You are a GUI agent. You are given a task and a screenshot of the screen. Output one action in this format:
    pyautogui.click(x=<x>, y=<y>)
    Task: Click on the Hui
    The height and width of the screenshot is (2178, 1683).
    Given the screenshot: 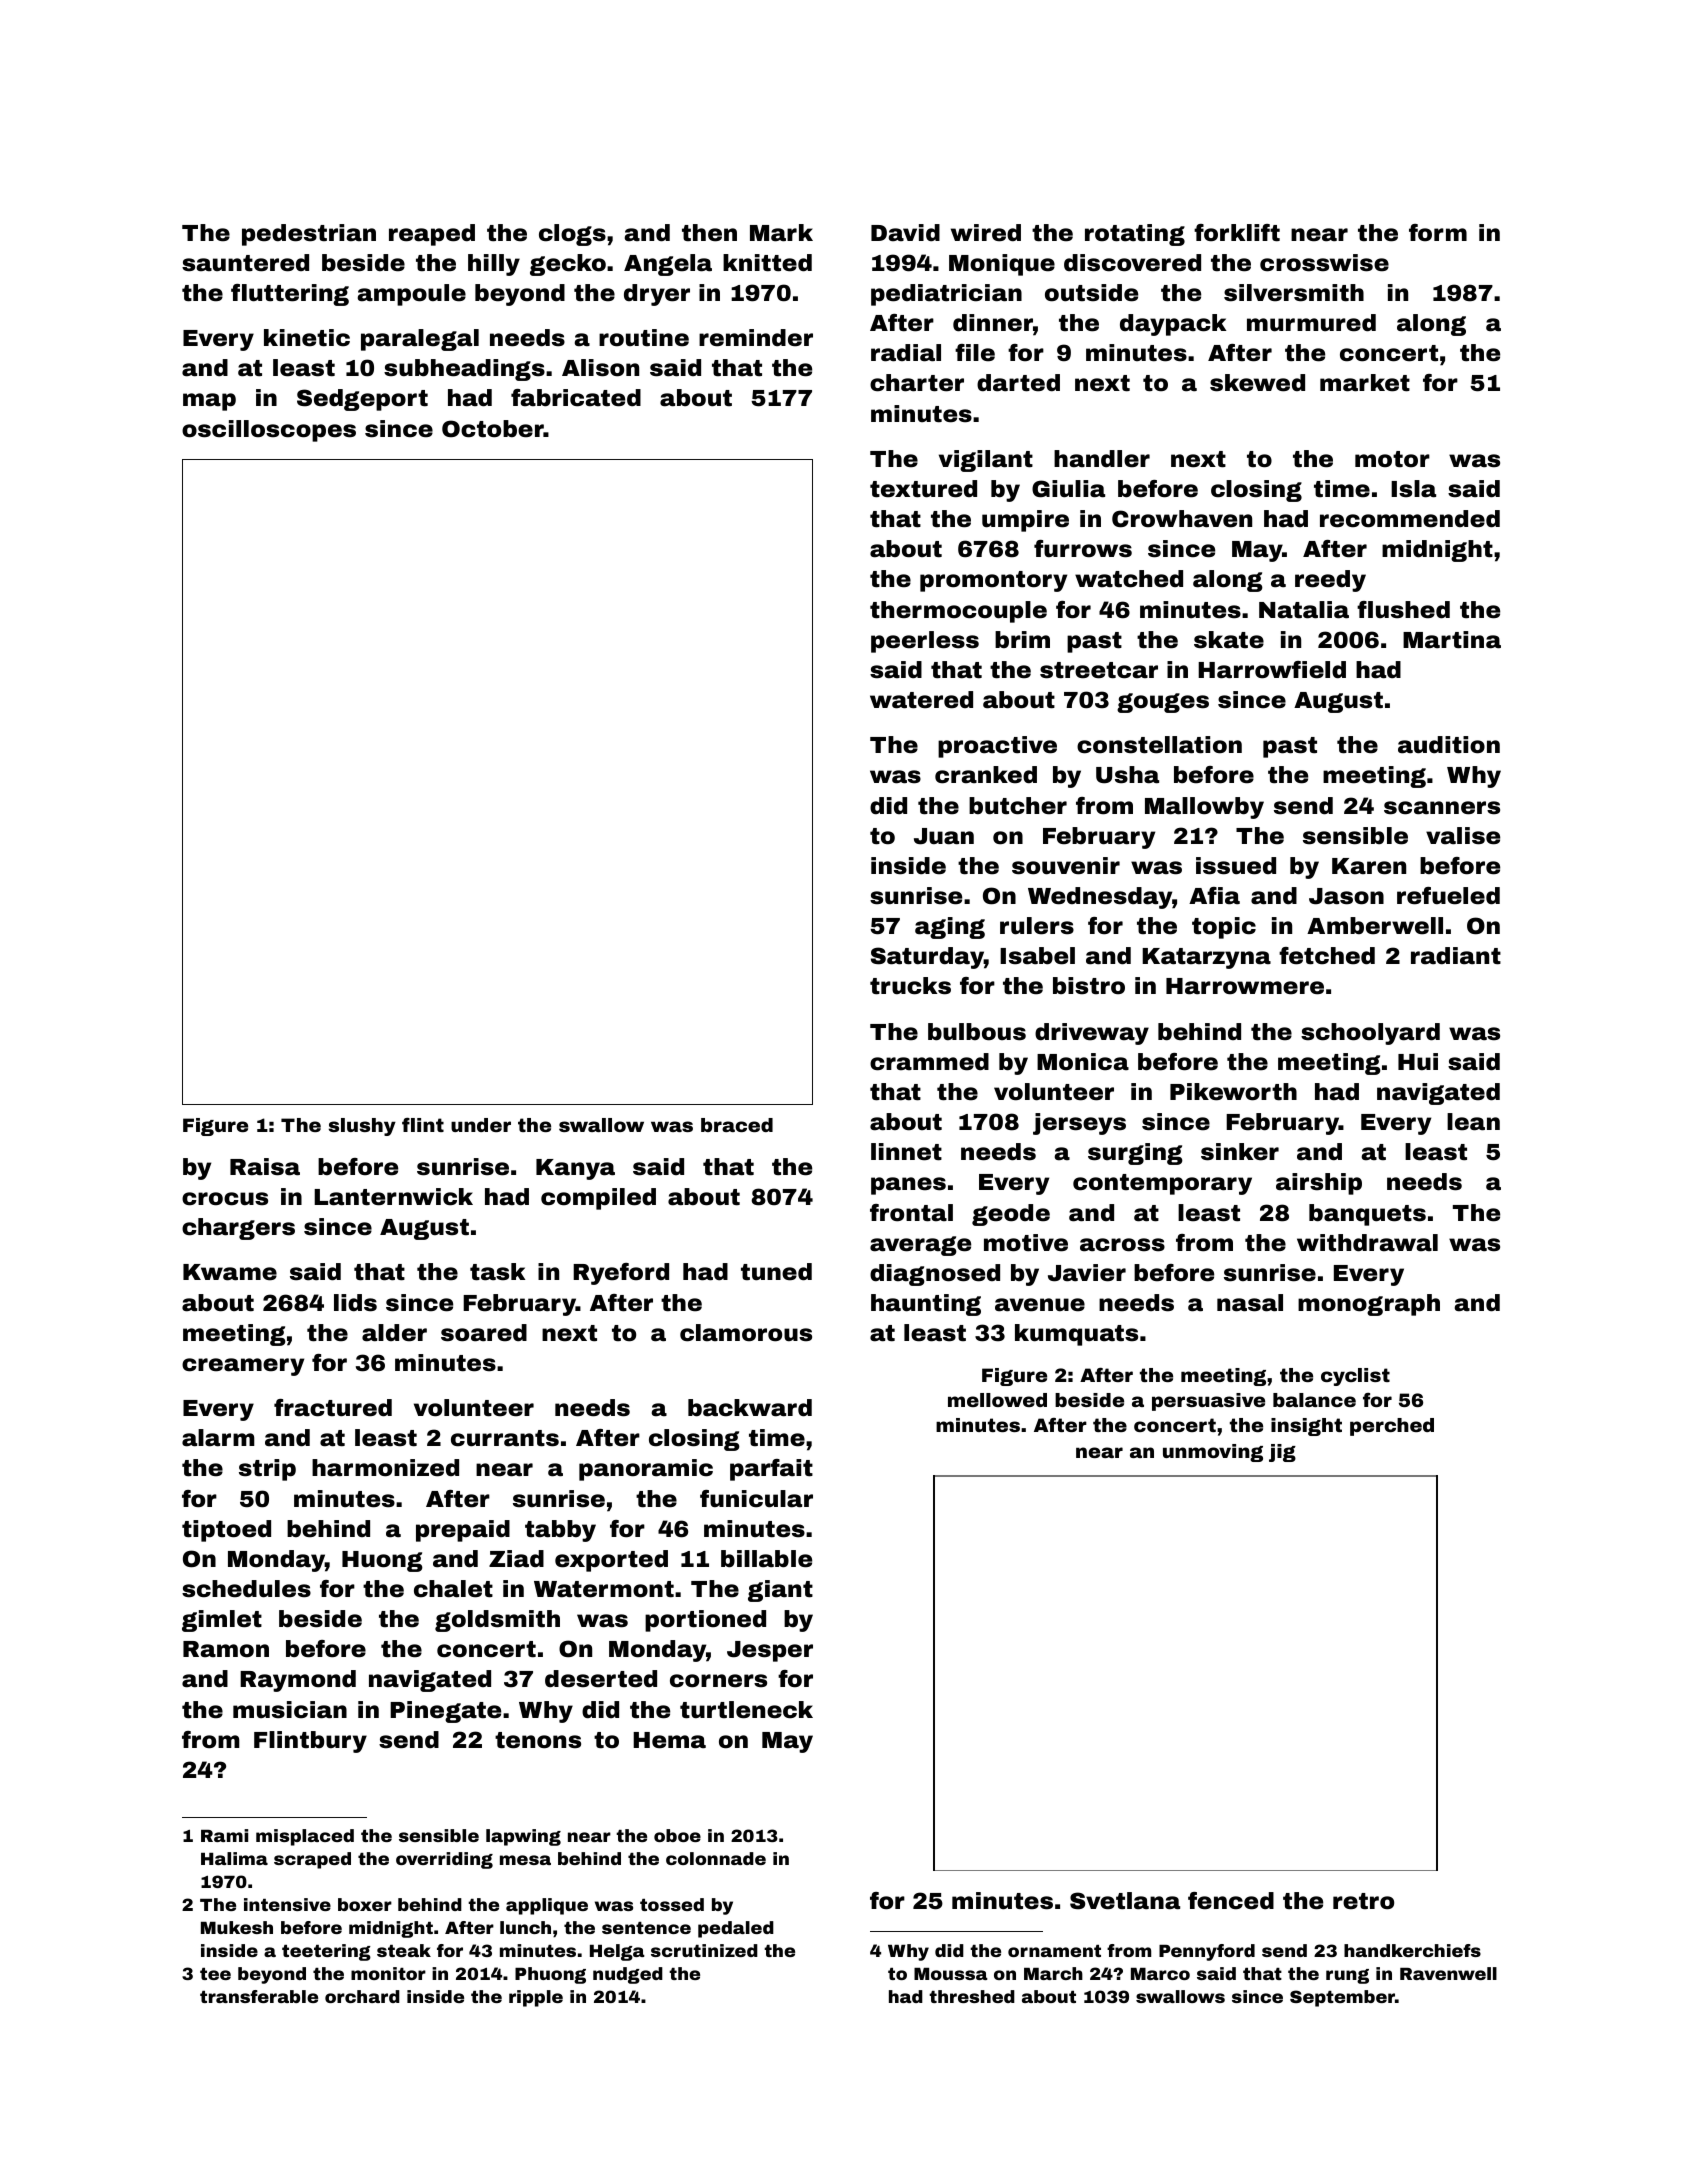 What is the action you would take?
    pyautogui.click(x=1418, y=1062)
